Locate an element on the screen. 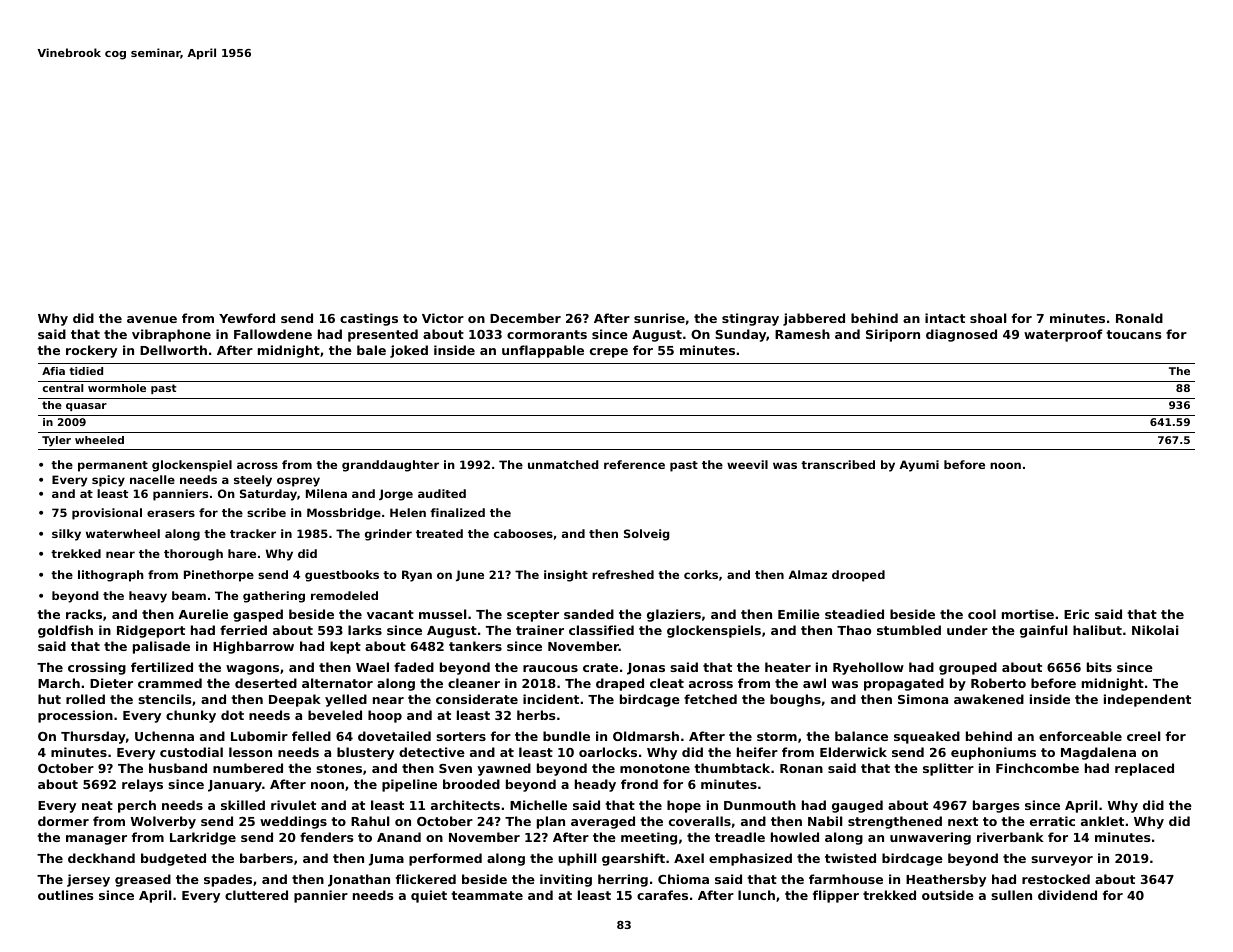  under is located at coordinates (967, 630).
